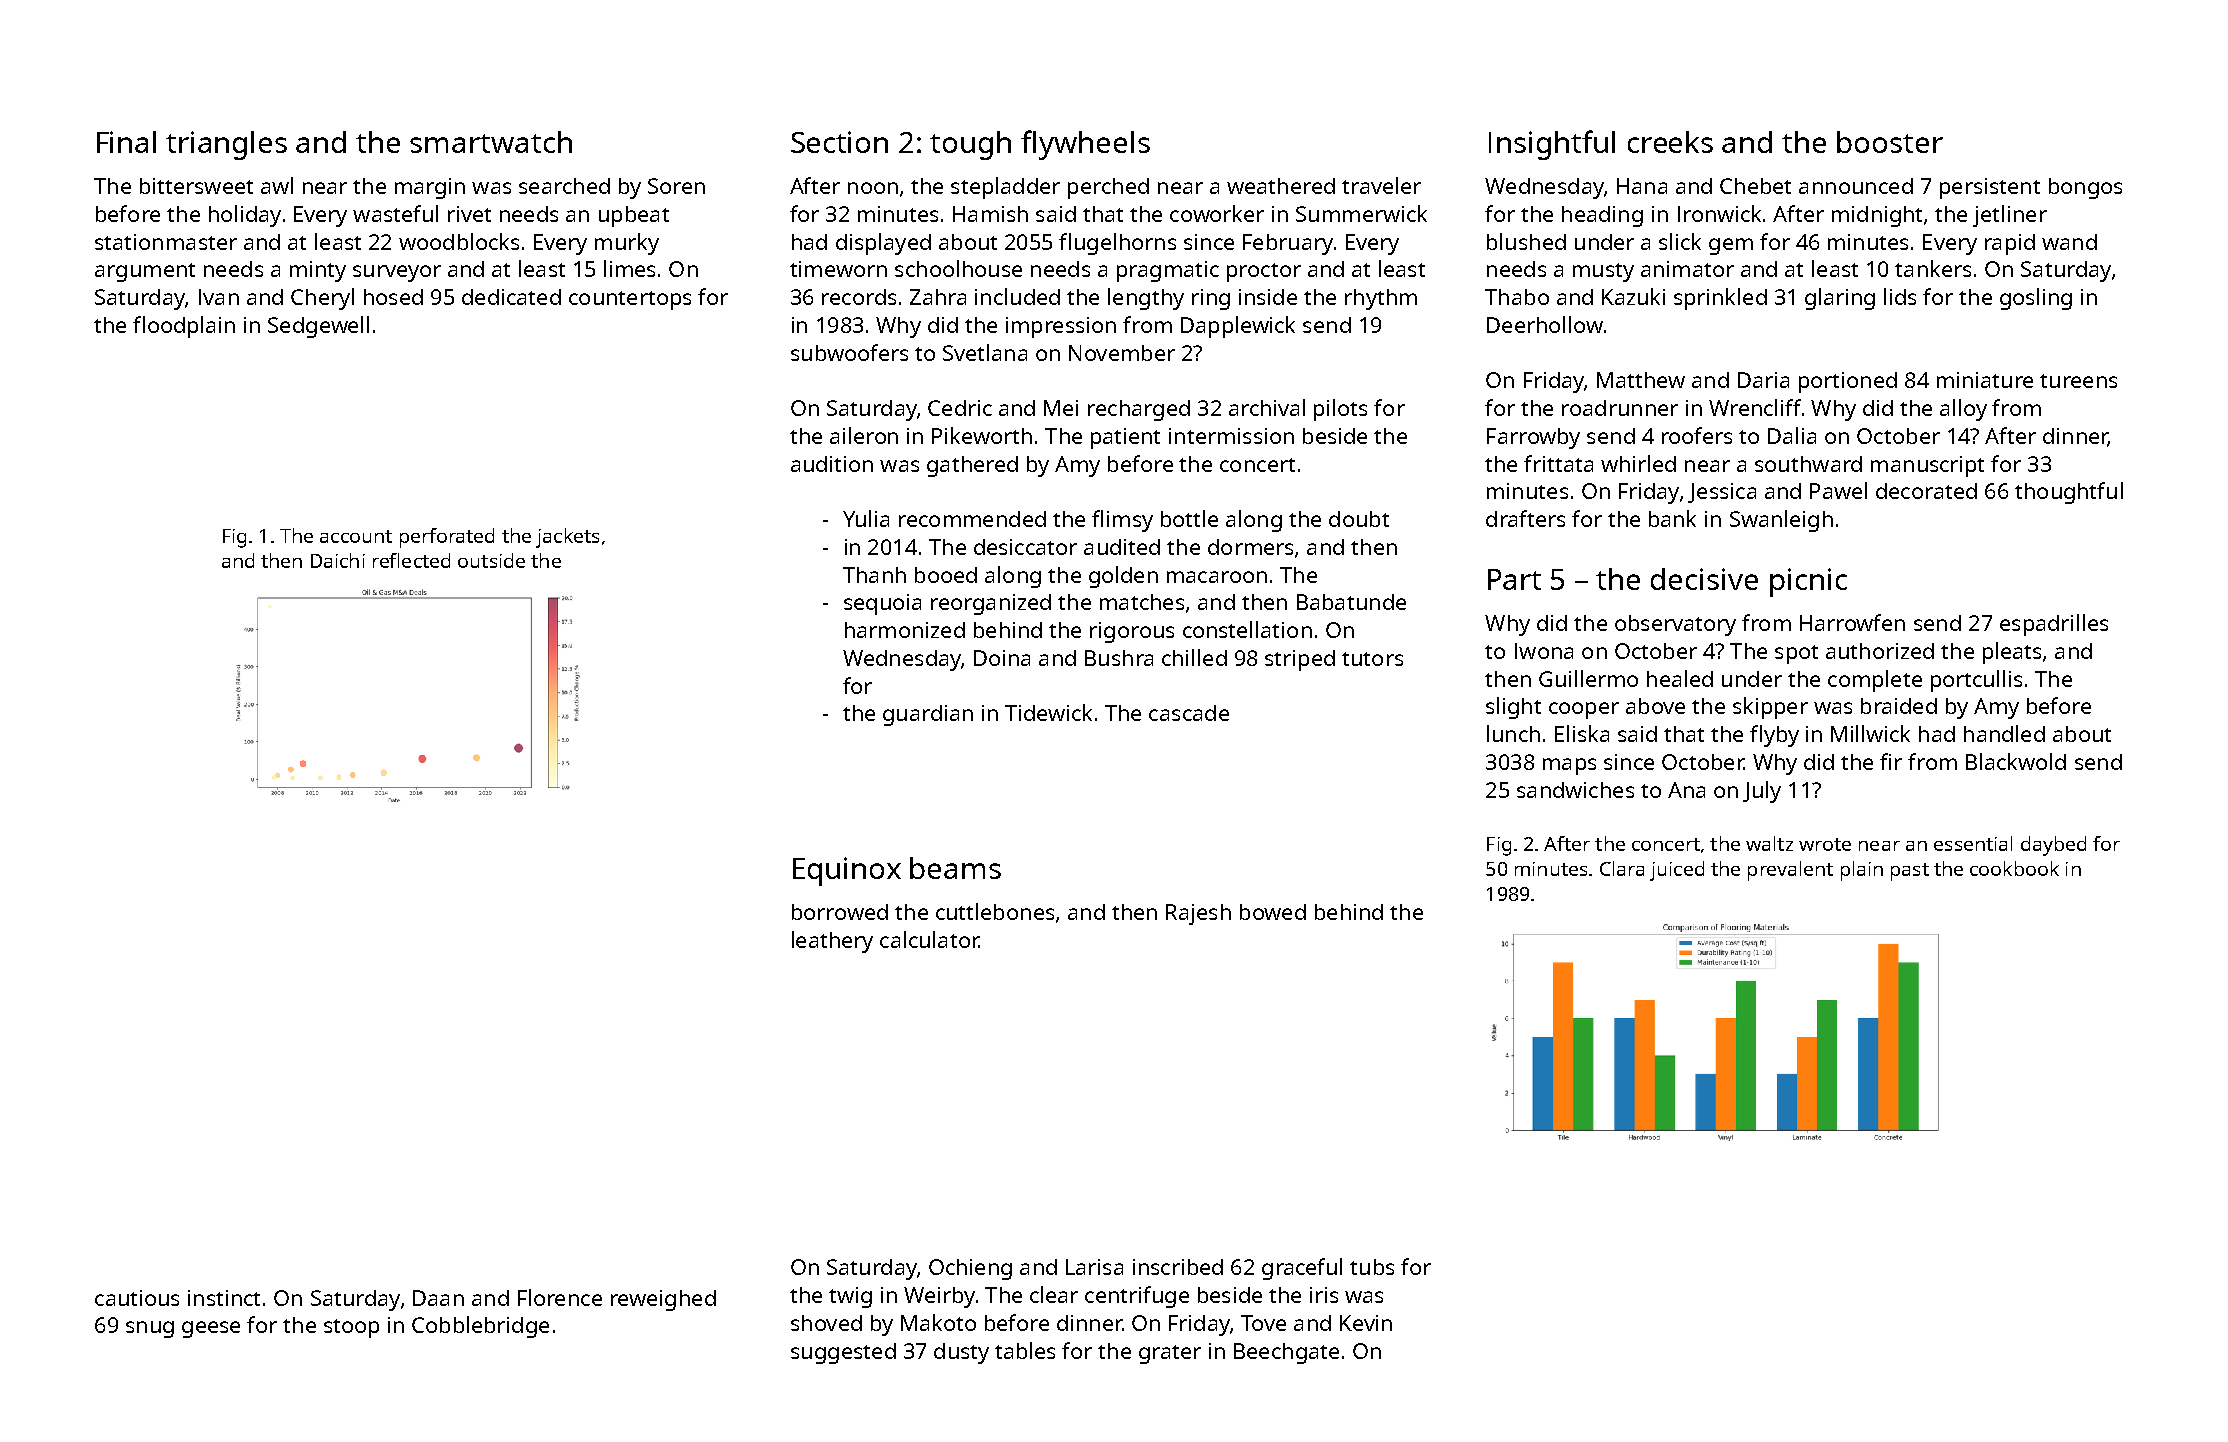 This page has height=1442, width=2228. I want to click on Florence, so click(560, 1297).
